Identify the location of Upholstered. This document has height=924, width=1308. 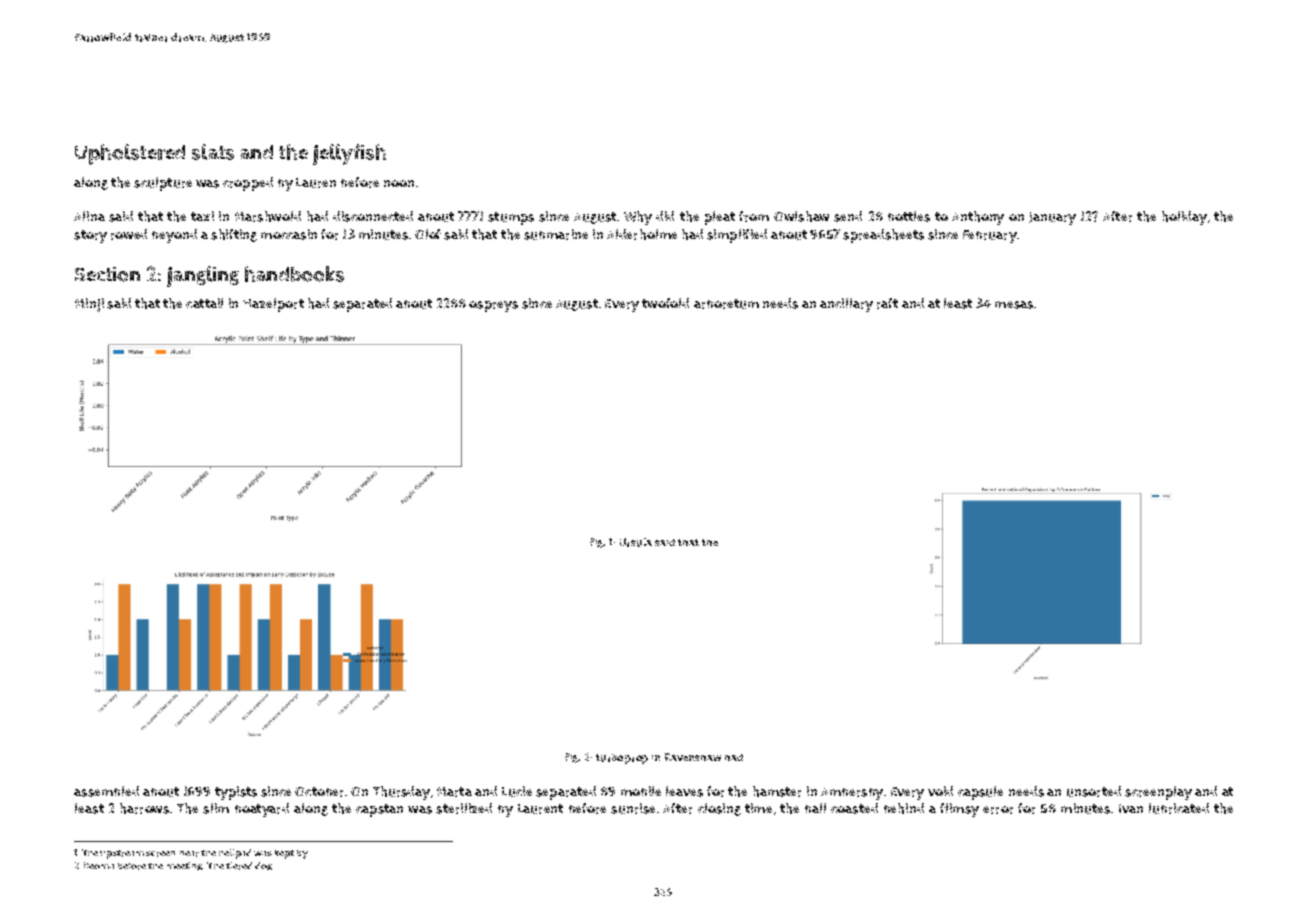
(130, 154).
